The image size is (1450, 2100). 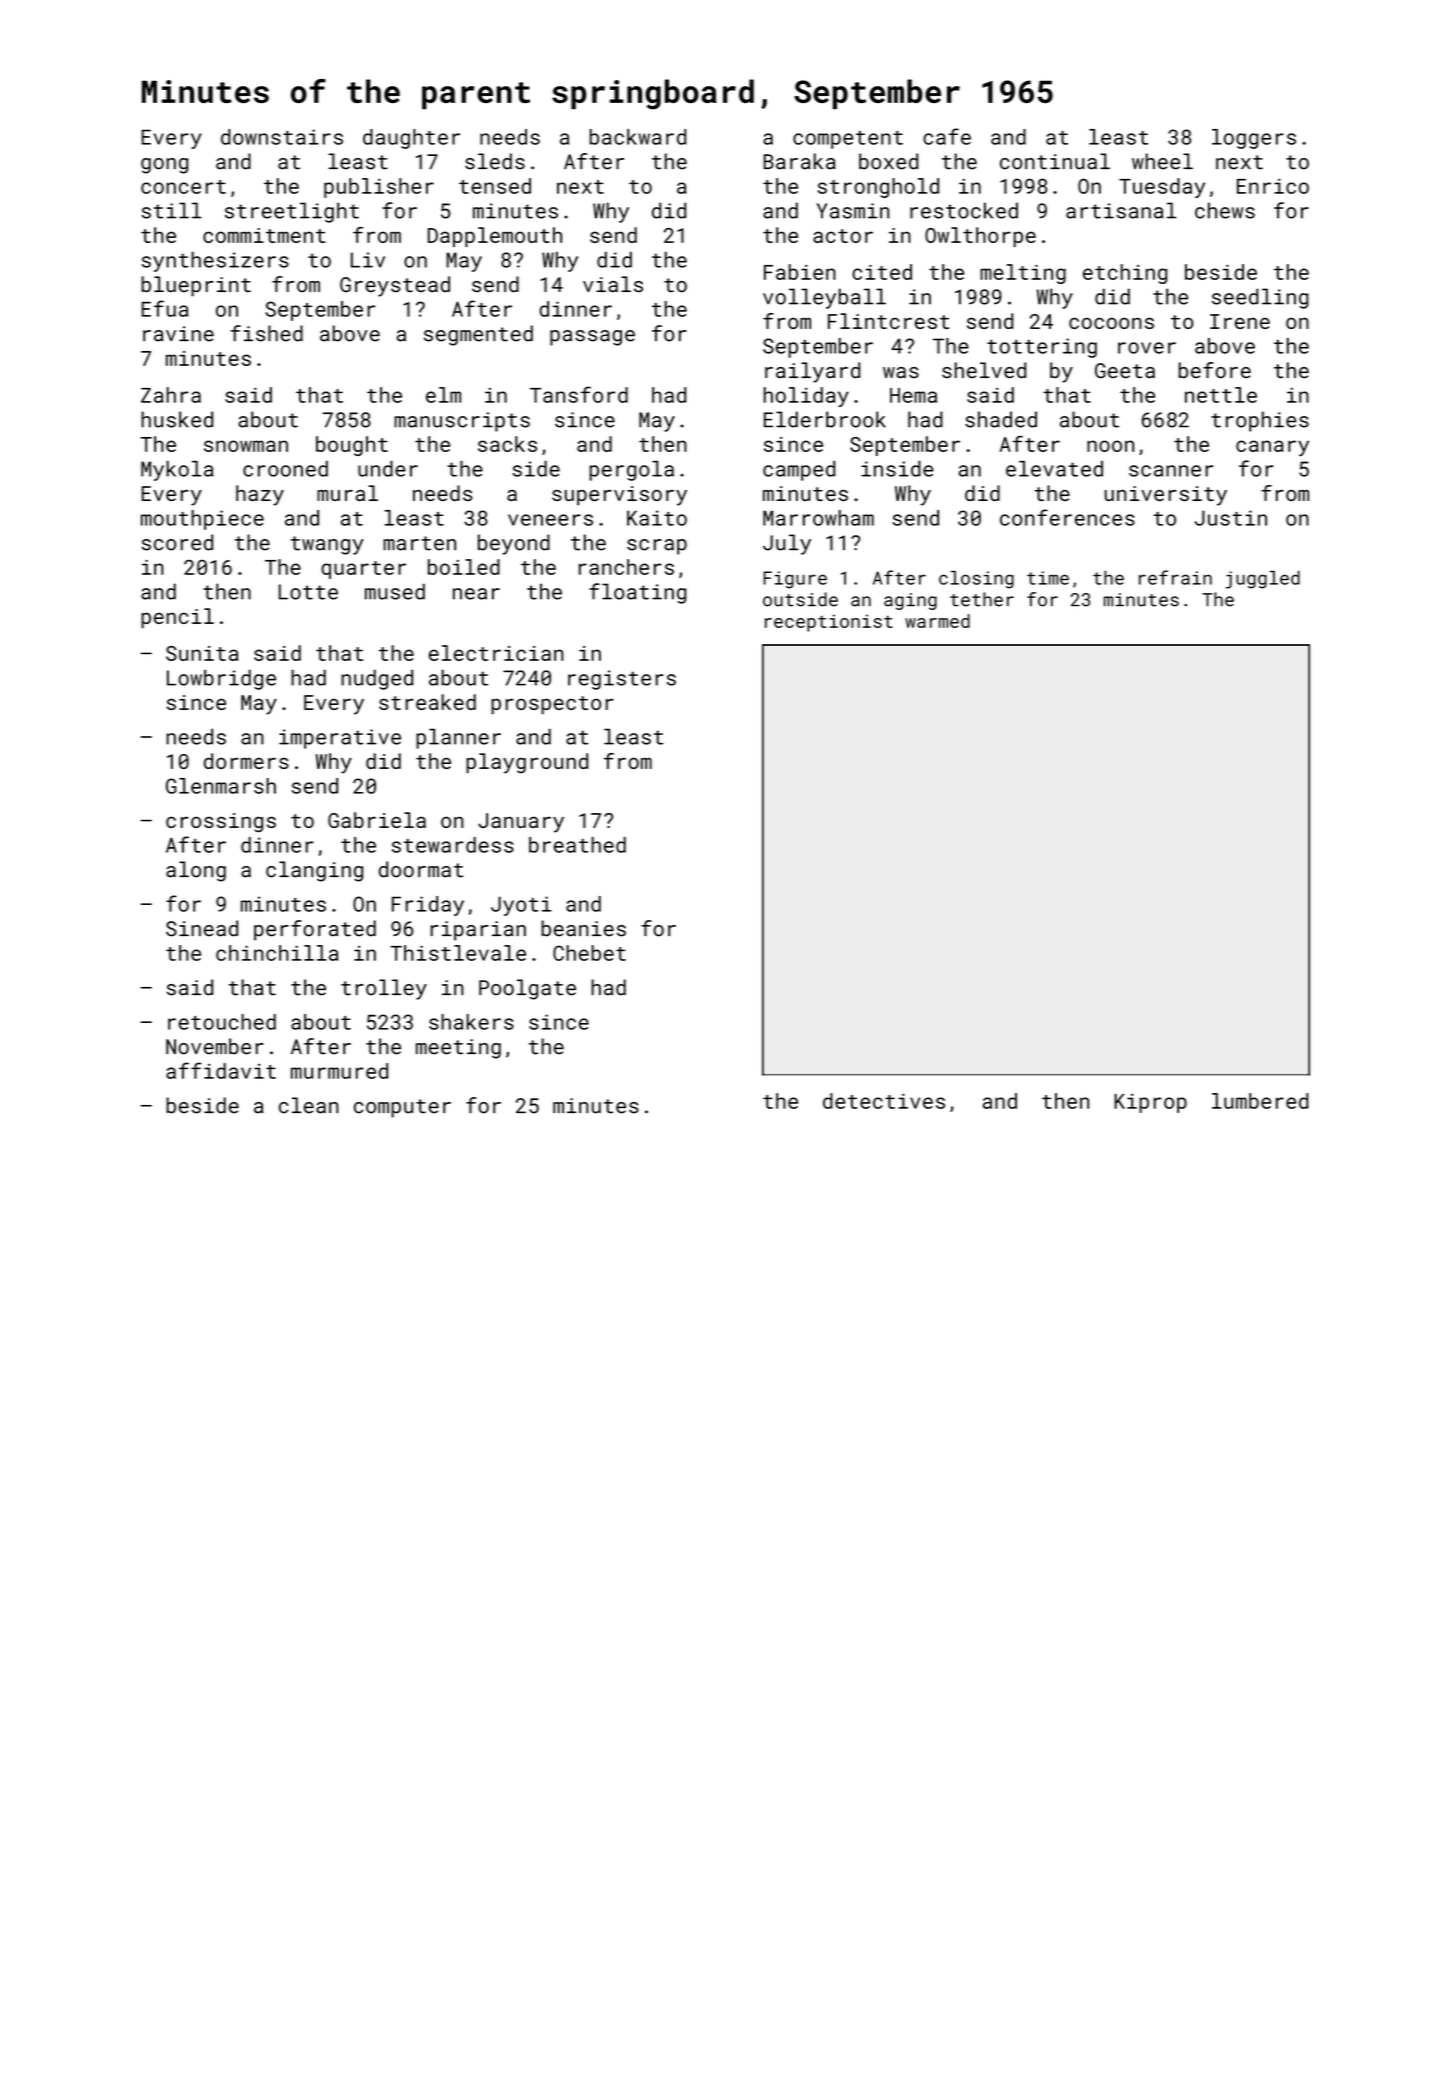 I want to click on Sinead, so click(x=202, y=928).
